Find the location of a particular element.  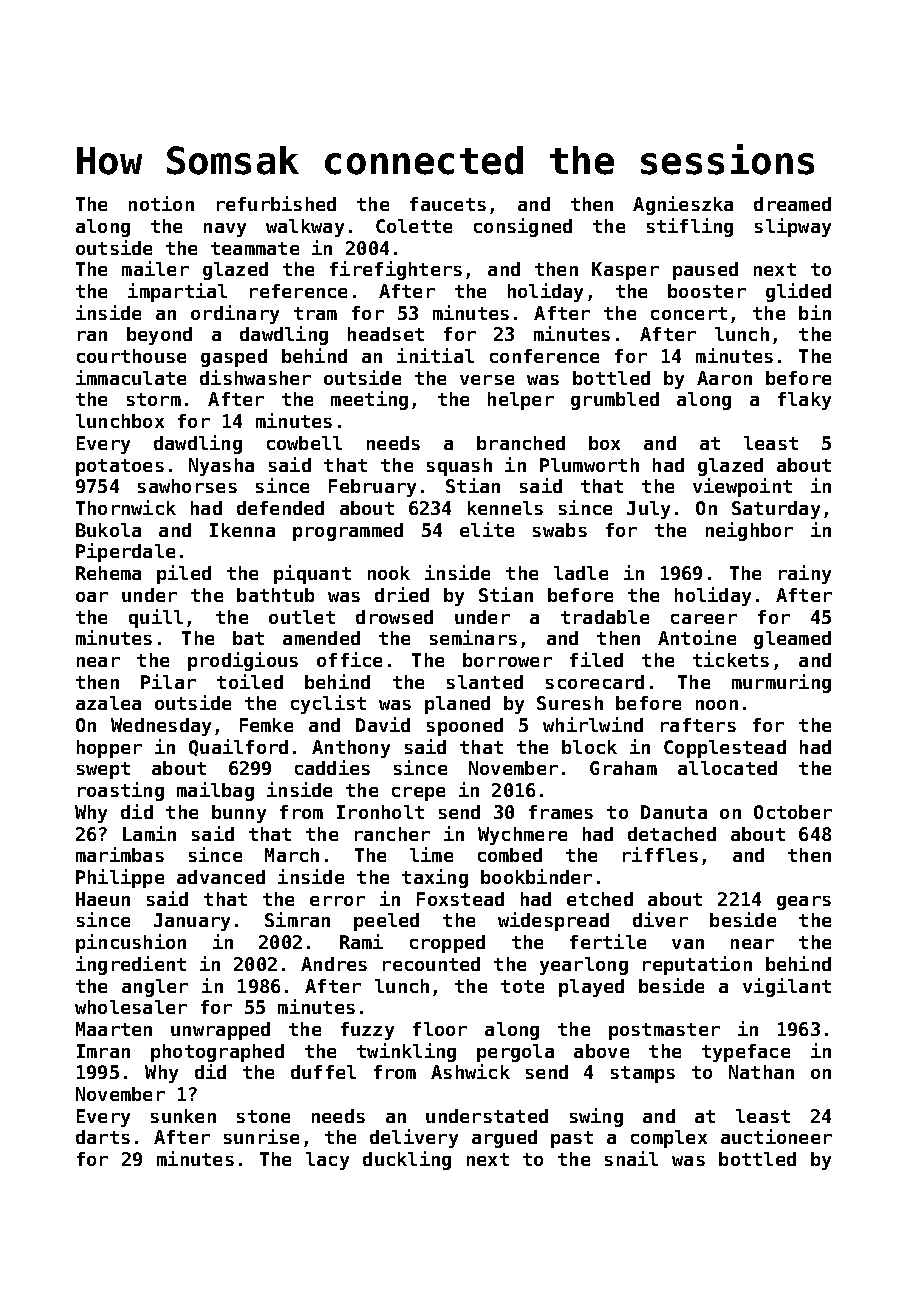

bookbinder is located at coordinates (536, 876).
